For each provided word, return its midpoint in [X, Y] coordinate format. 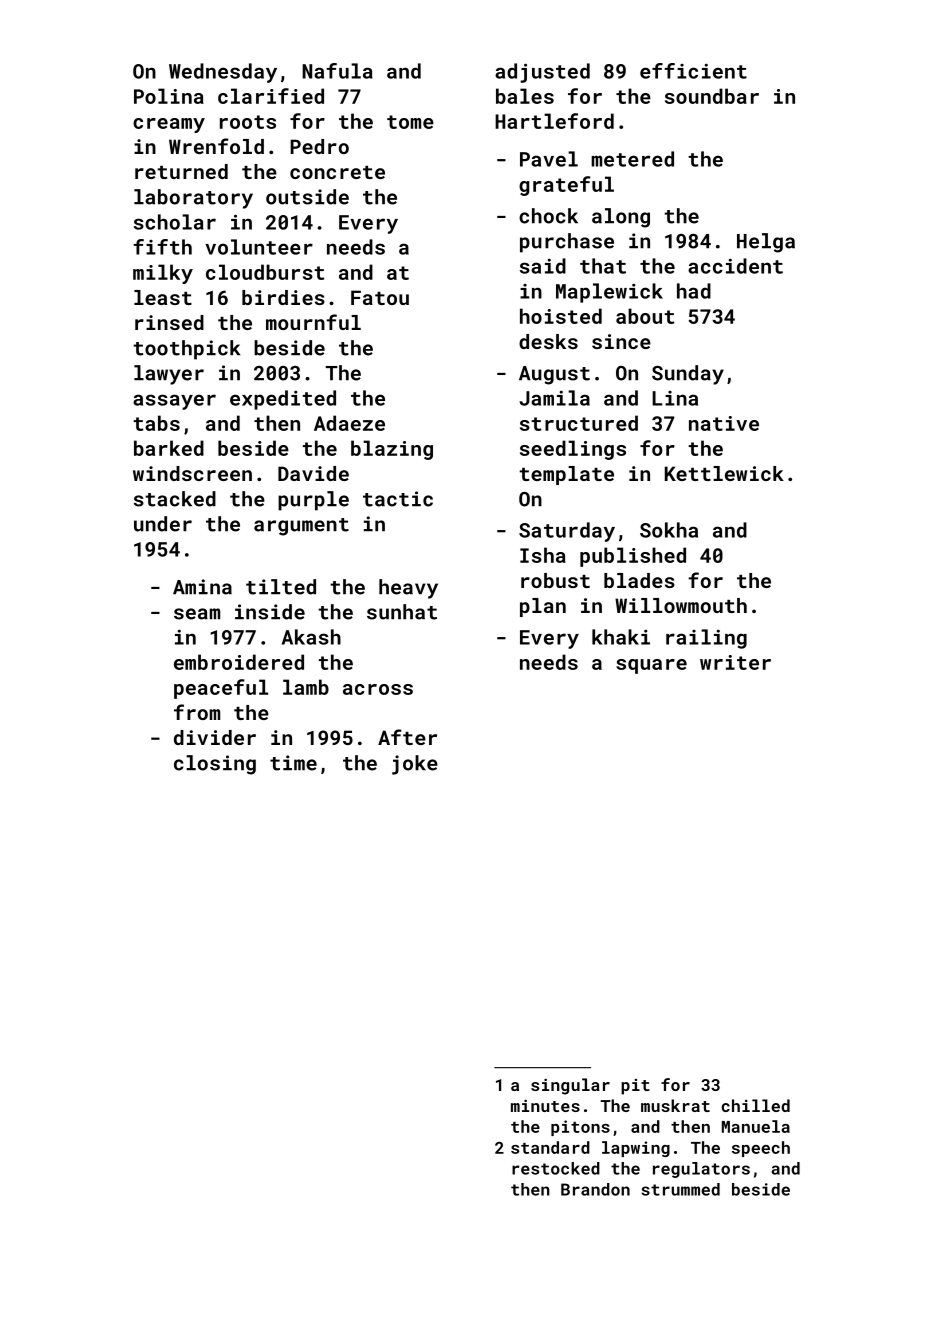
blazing [392, 450]
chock [548, 216]
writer [735, 662]
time [293, 763]
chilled [755, 1105]
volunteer [259, 247]
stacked [175, 499]
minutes [545, 1106]
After [407, 737]
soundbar [712, 96]
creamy [169, 125]
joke [415, 765]
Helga [766, 243]
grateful [566, 186]
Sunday [688, 375]
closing [215, 765]
